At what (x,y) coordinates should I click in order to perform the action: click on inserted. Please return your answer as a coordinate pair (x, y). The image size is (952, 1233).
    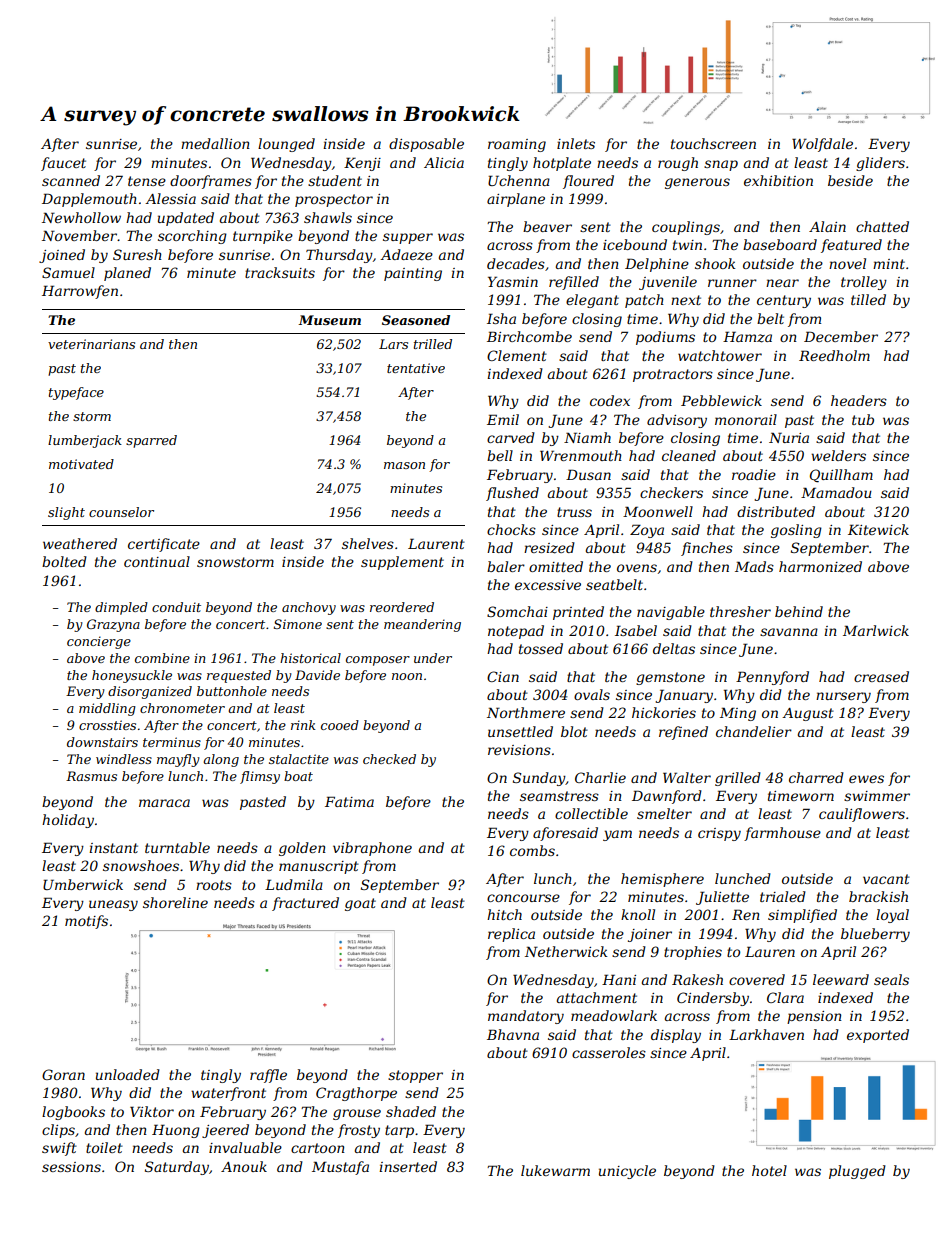
    Looking at the image, I should click on (408, 1166).
